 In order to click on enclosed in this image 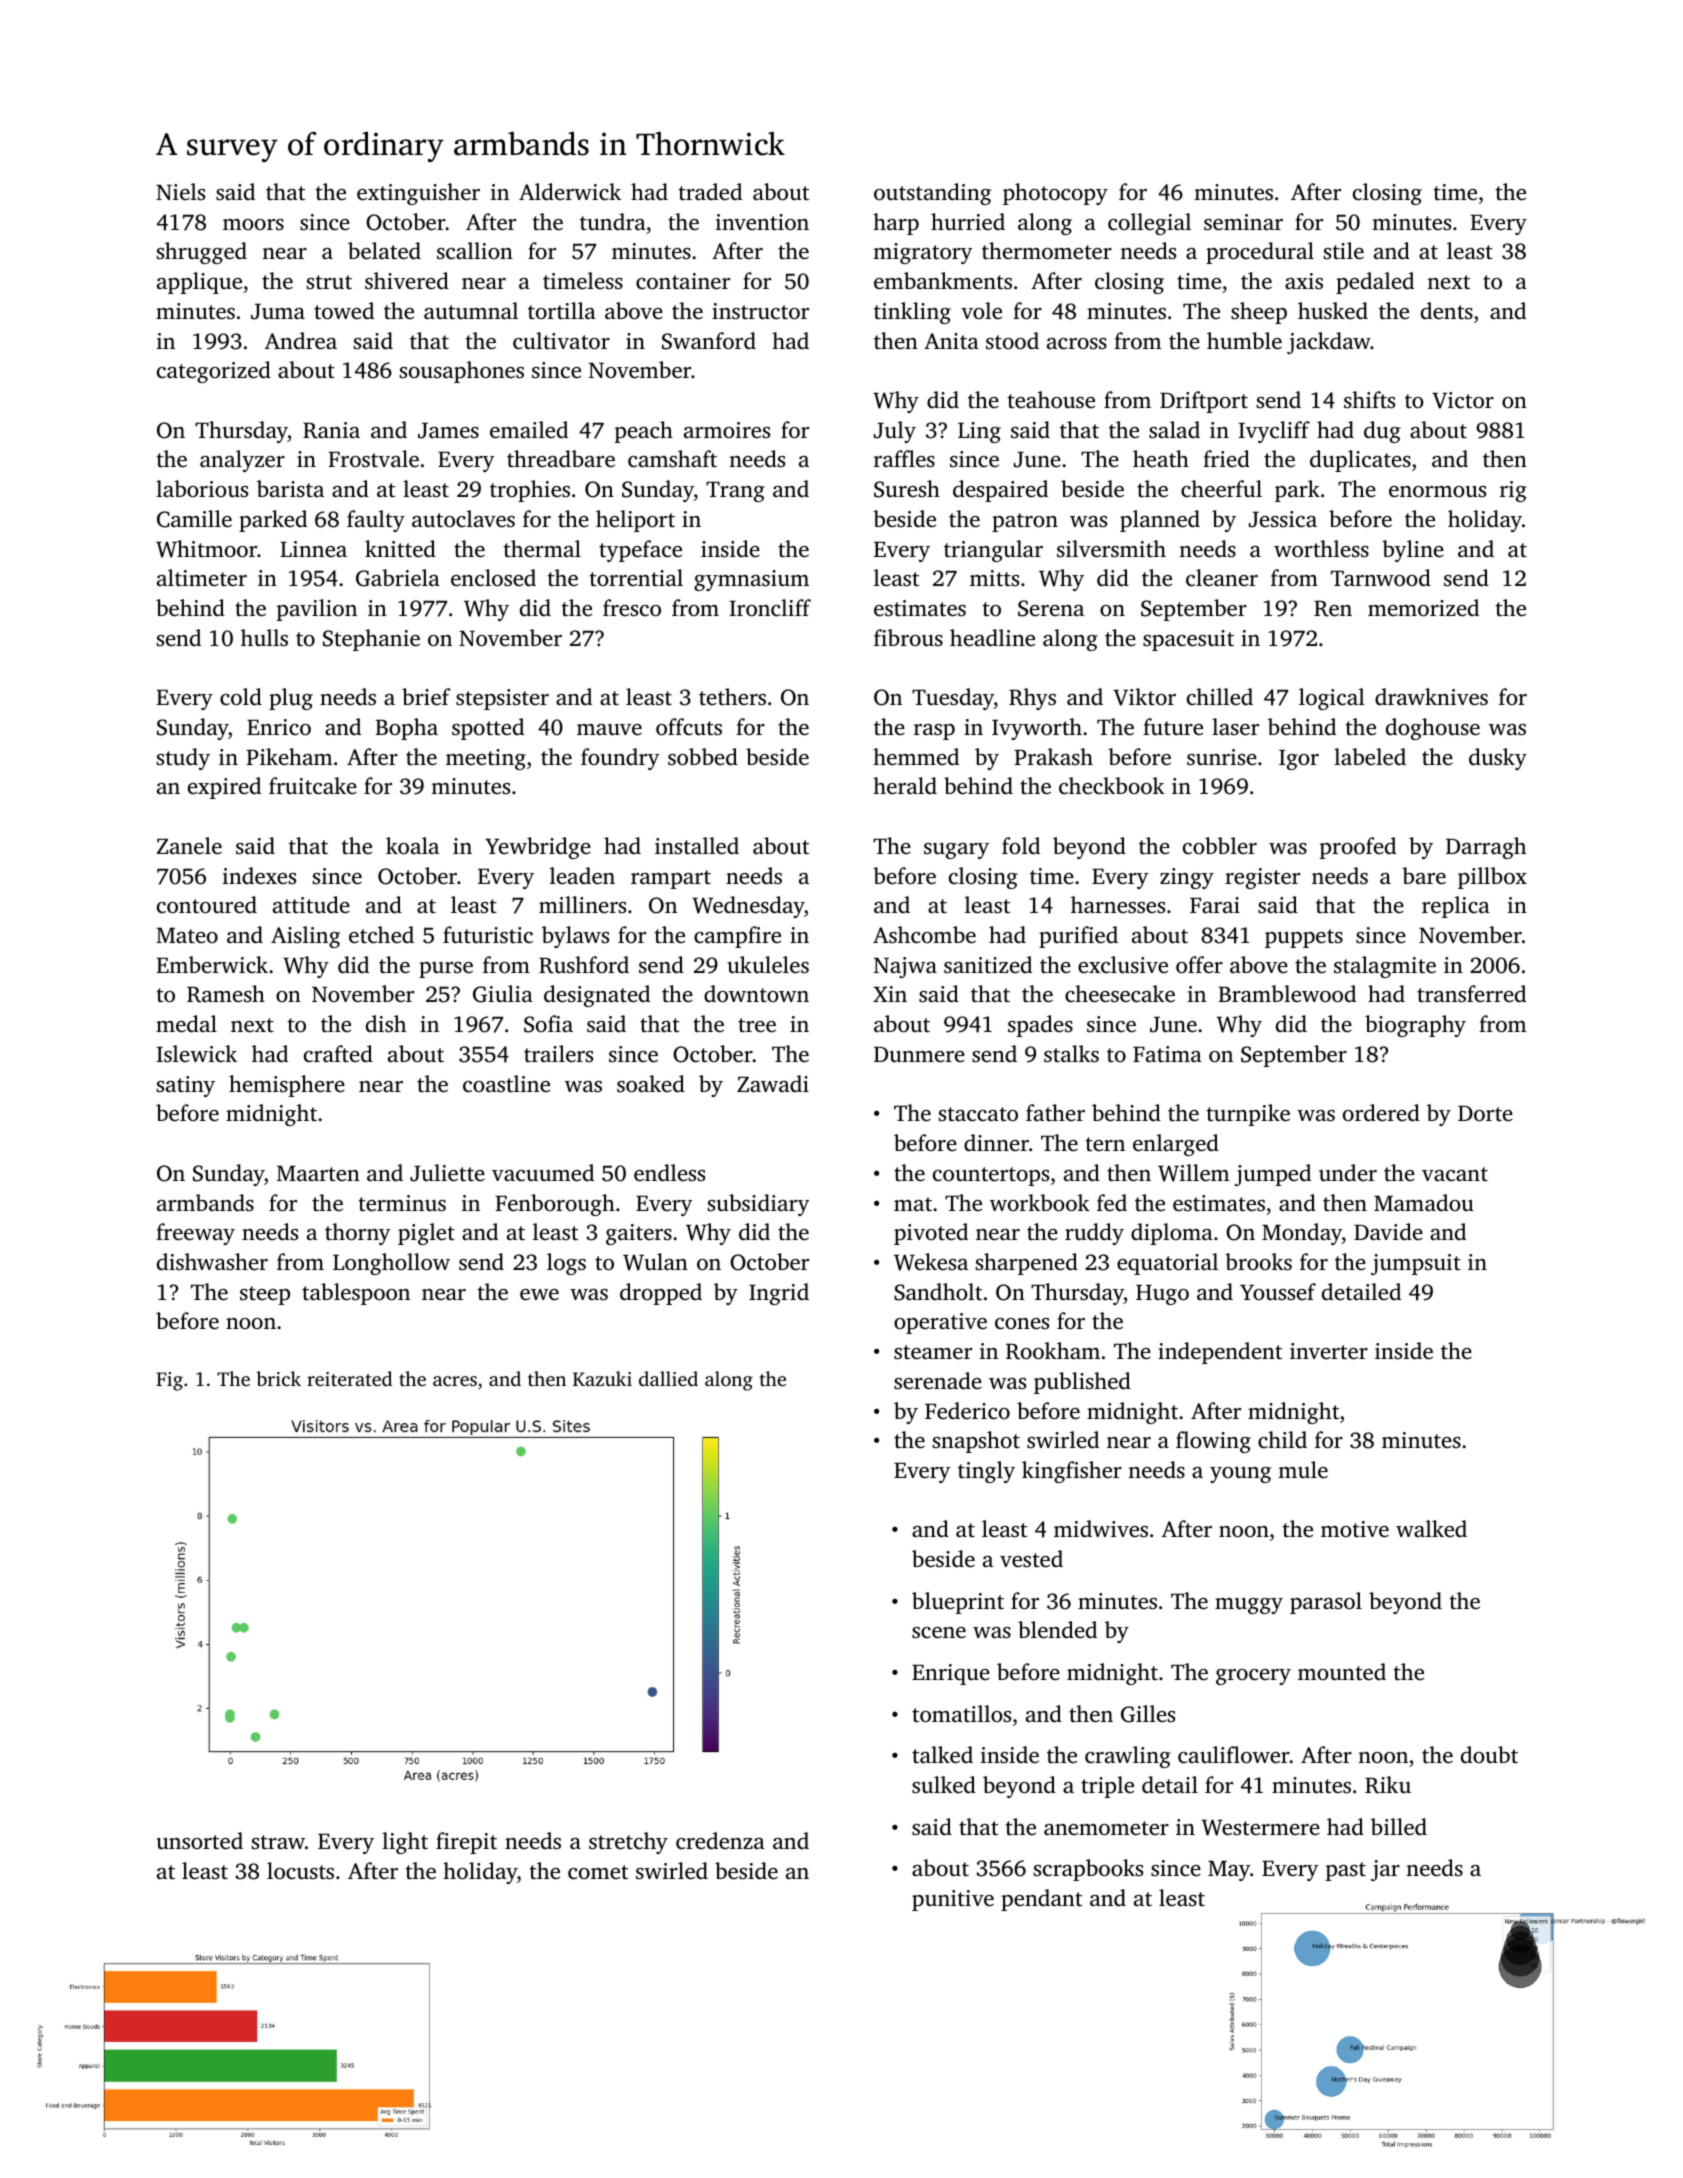, I will do `click(493, 578)`.
